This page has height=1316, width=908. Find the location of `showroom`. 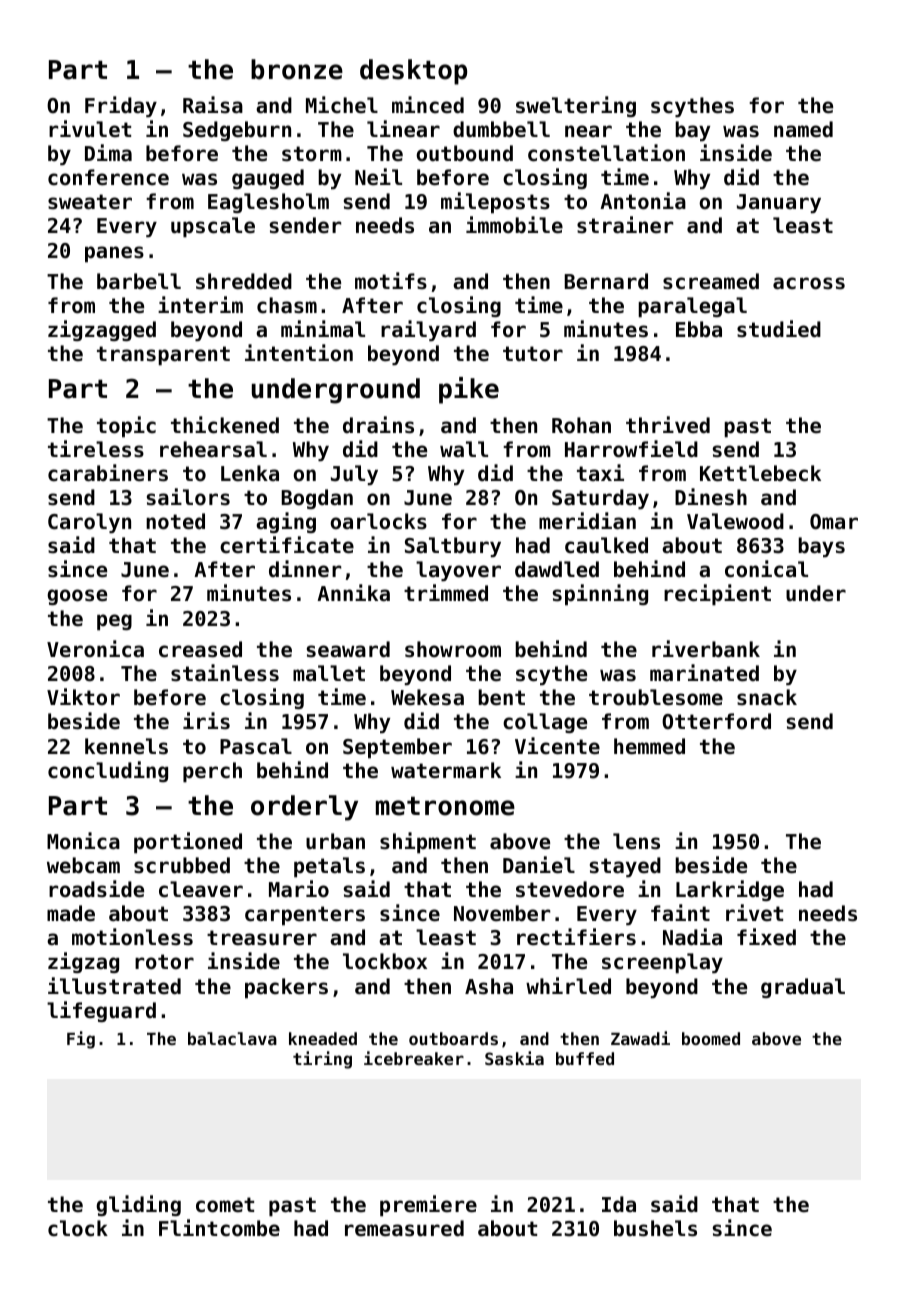

showroom is located at coordinates (453, 649).
